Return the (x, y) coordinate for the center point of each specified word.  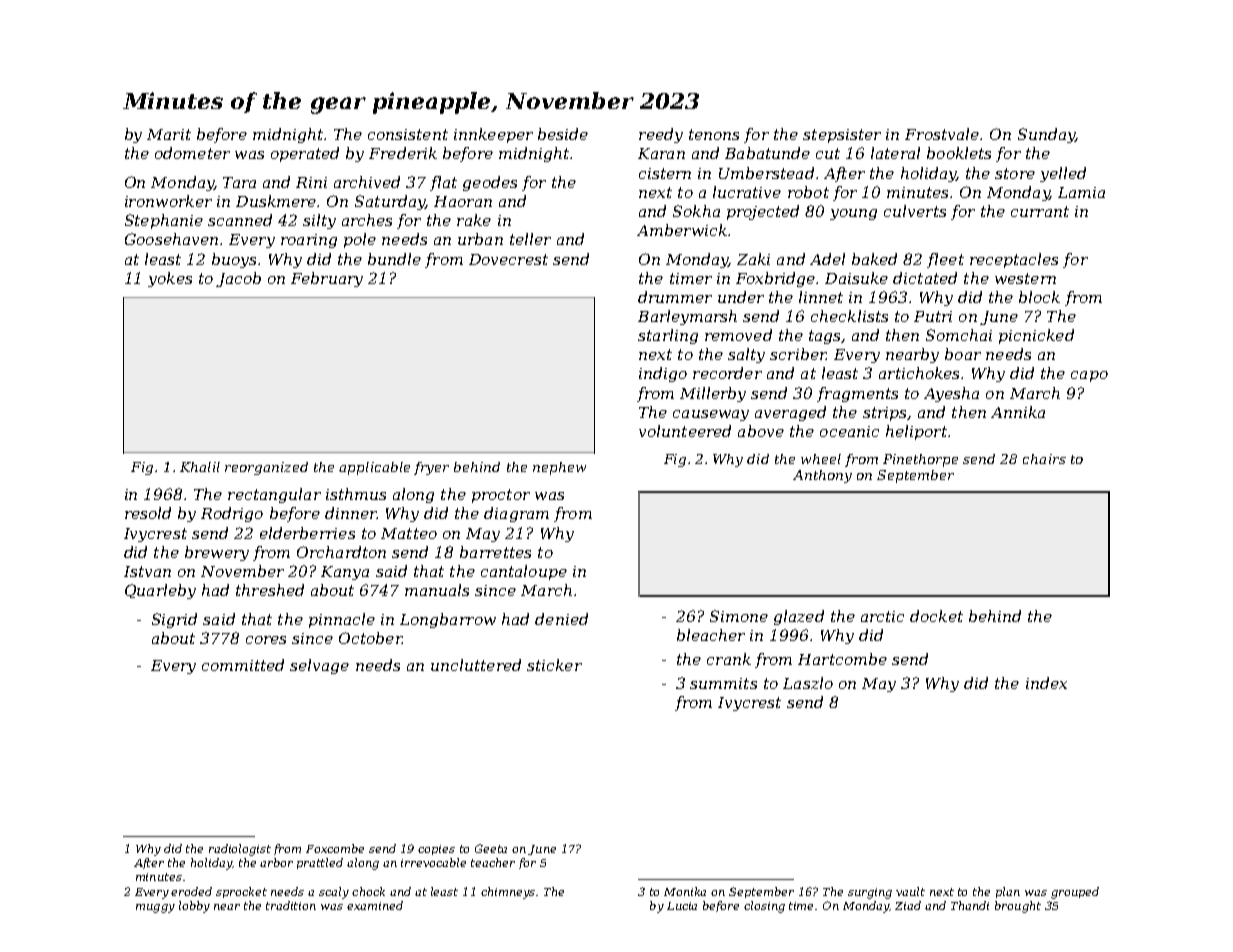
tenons (714, 134)
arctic (882, 616)
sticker (554, 665)
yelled (1063, 174)
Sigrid (174, 620)
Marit (169, 134)
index (1046, 683)
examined (375, 905)
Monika (685, 891)
